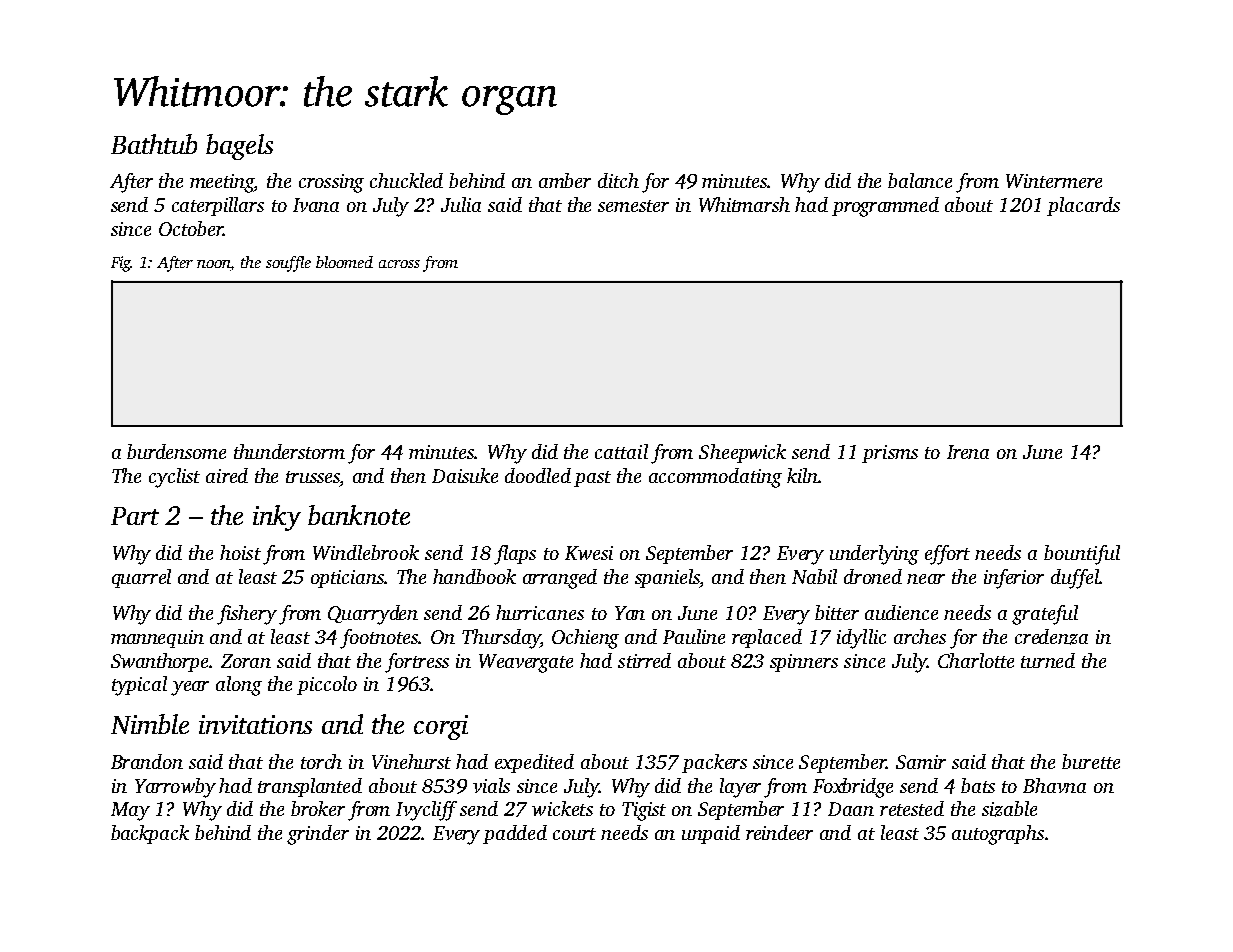 The image size is (1233, 952). What do you see at coordinates (744, 204) in the screenshot?
I see `Whitmarsh` at bounding box center [744, 204].
